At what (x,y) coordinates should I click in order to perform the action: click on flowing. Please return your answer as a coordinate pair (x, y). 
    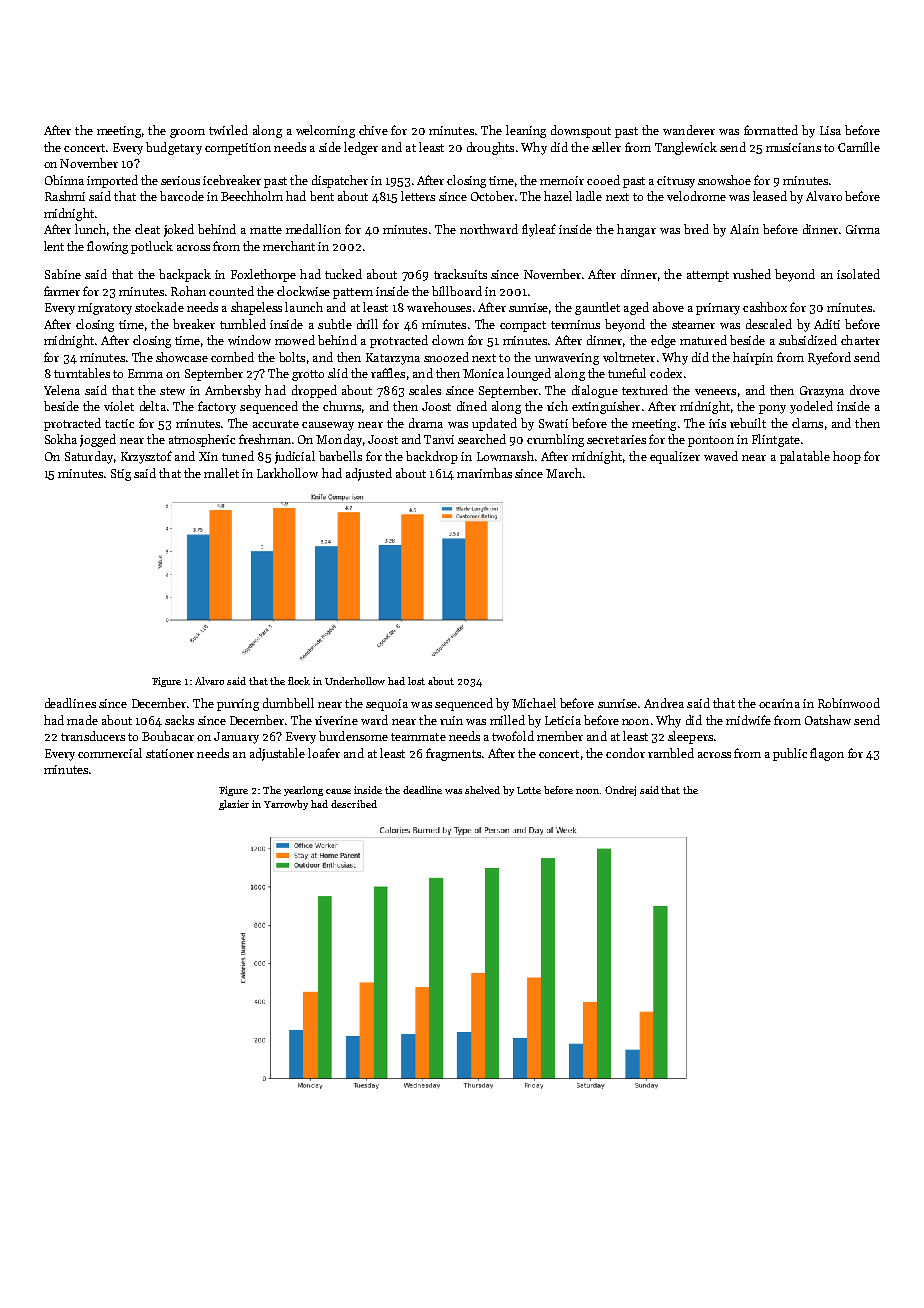
    Looking at the image, I should click on (107, 247).
